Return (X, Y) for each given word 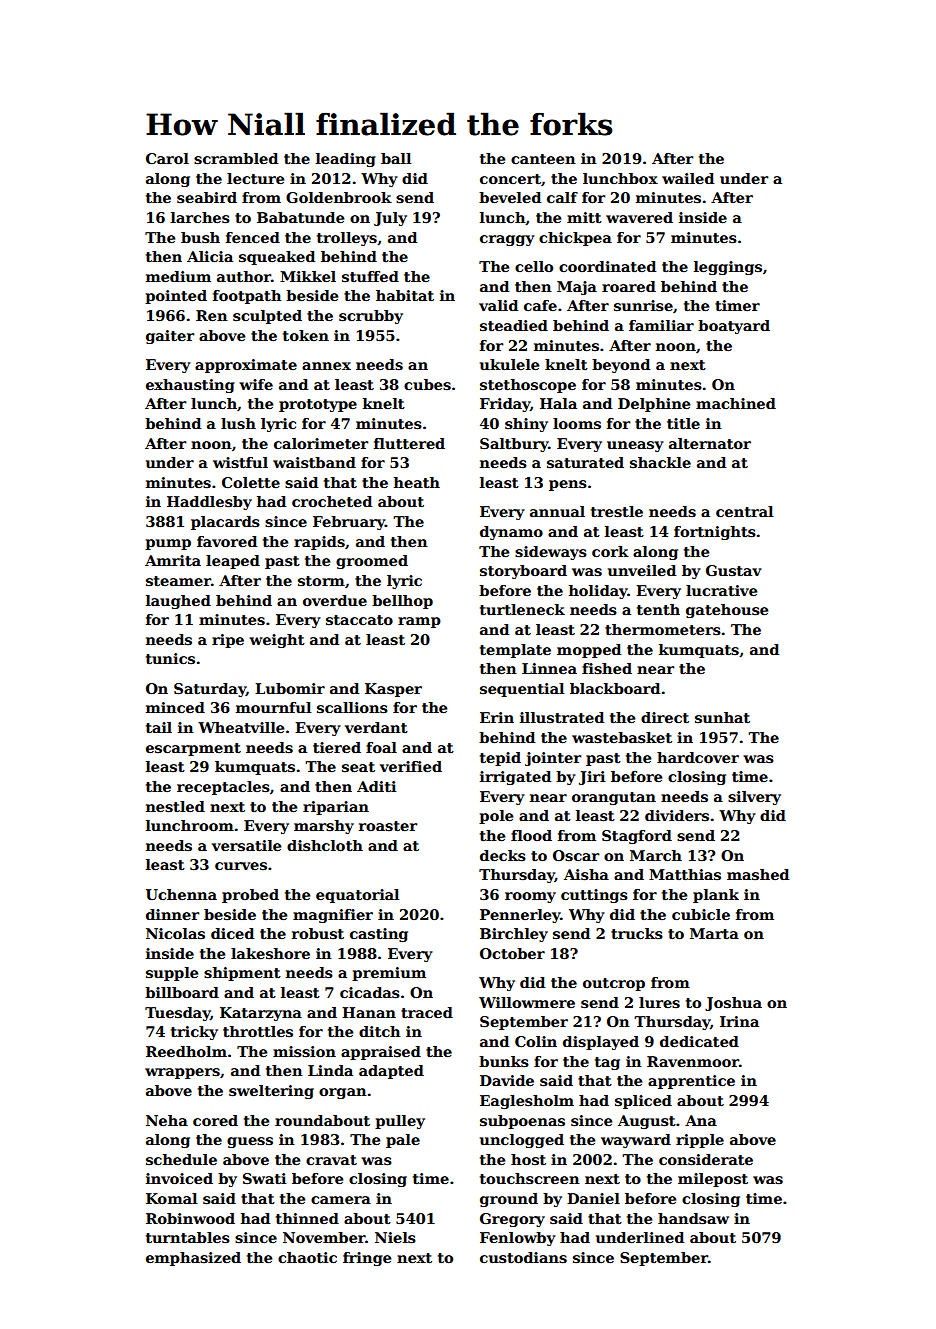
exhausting (190, 386)
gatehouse (727, 611)
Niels (395, 1238)
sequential (522, 690)
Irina (739, 1021)
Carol (167, 158)
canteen (543, 159)
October (512, 953)
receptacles (223, 788)
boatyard (734, 327)
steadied (514, 325)
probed (250, 896)
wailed (688, 178)
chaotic (307, 1257)
